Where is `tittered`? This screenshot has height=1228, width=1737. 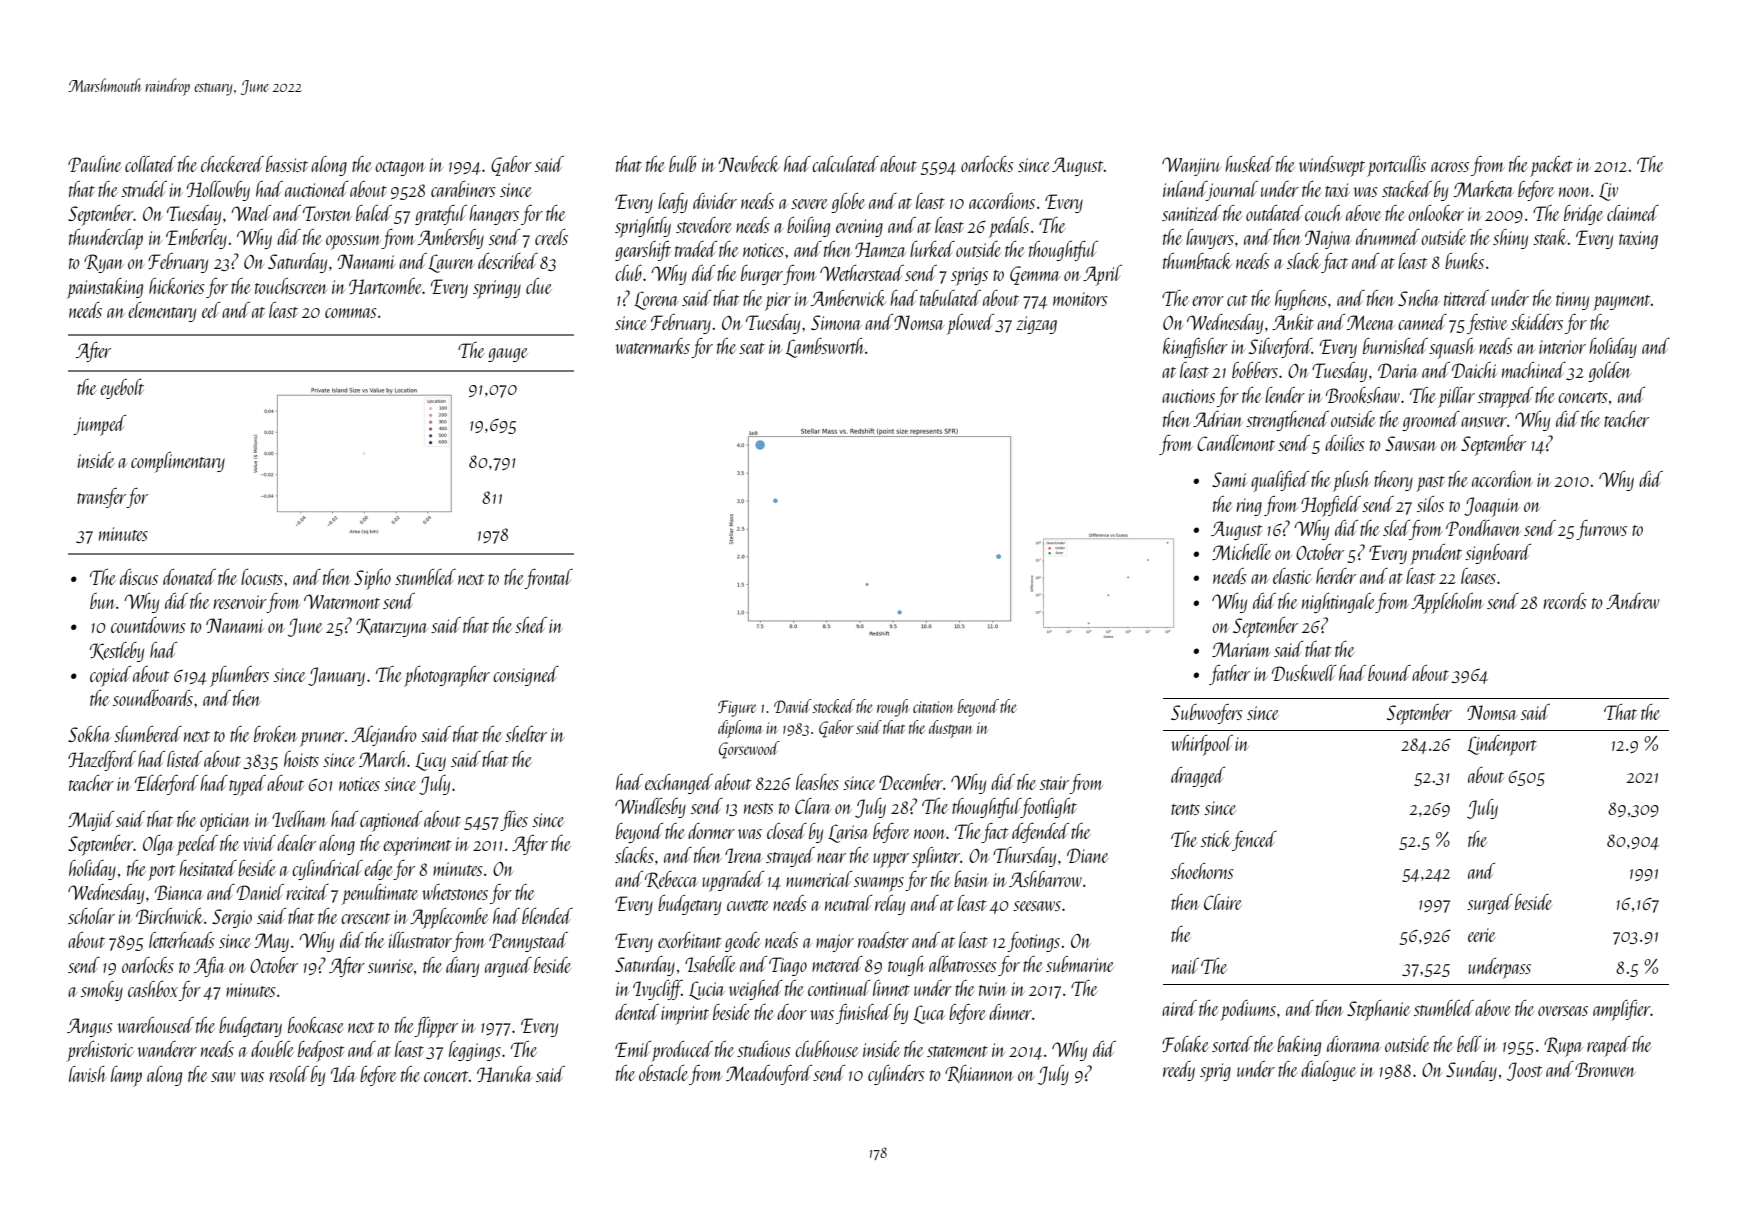
tittered is located at coordinates (1466, 298).
